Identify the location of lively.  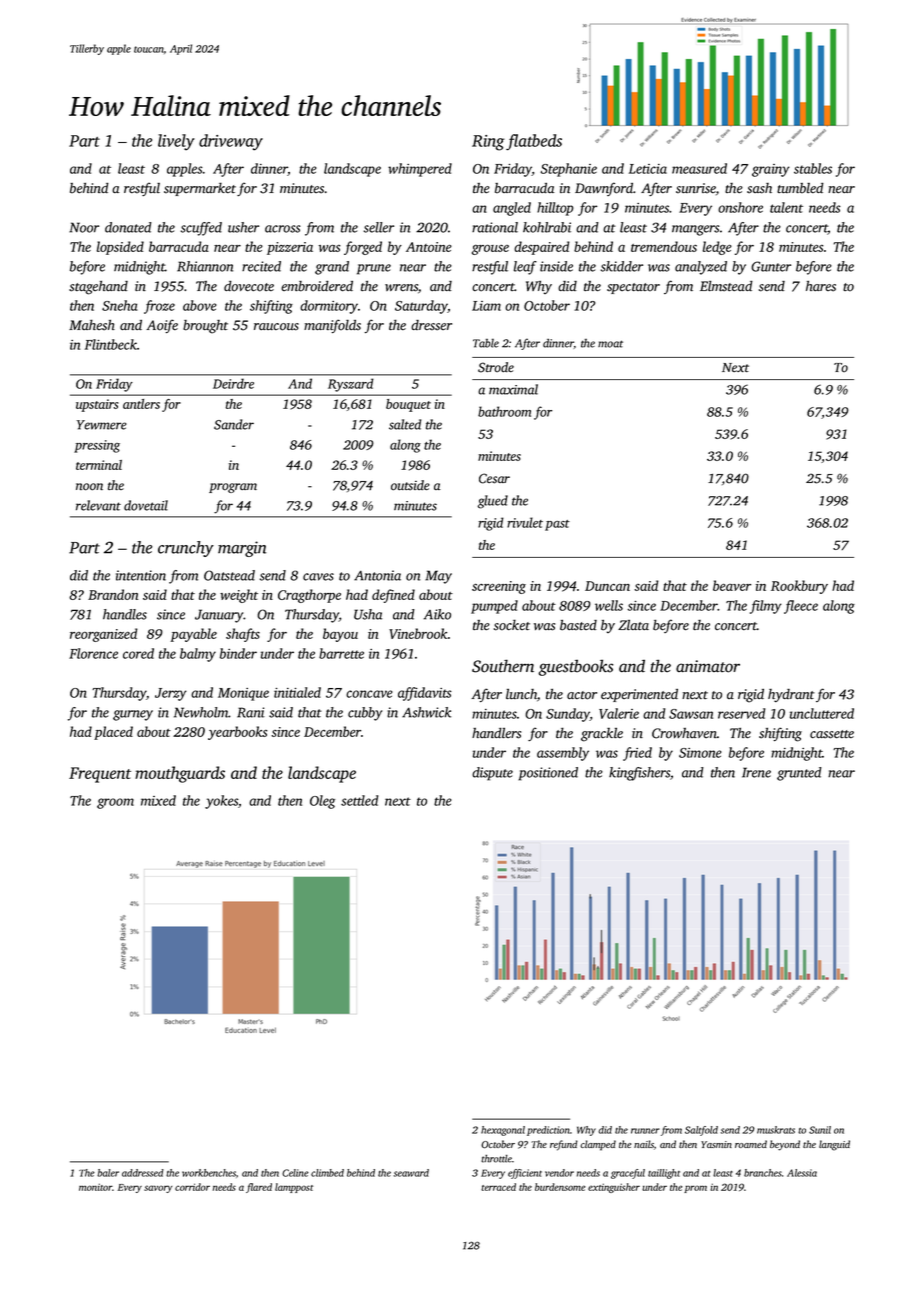
(176, 142).
